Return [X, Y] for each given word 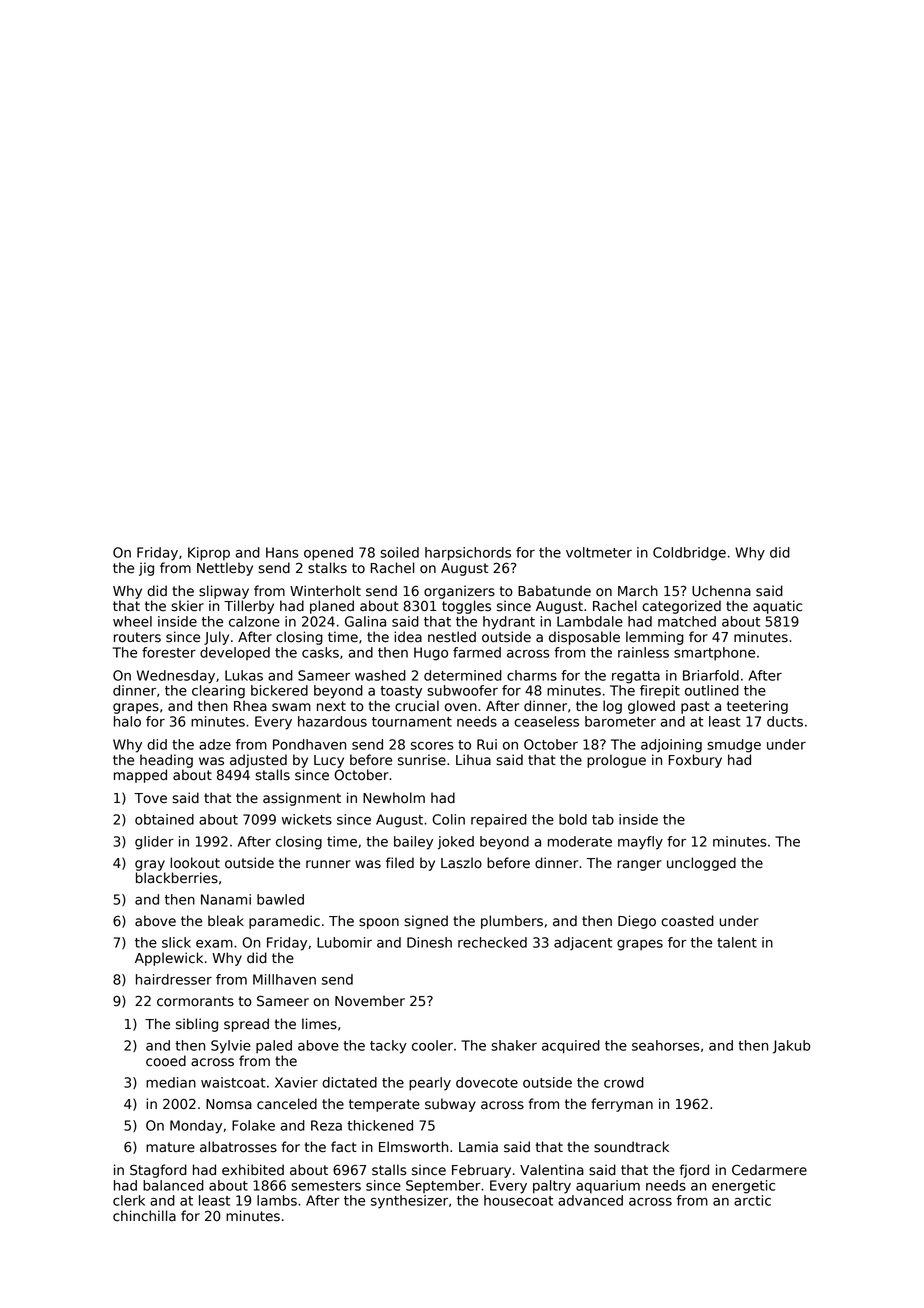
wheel [132, 621]
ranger [639, 865]
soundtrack [631, 1147]
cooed [166, 1061]
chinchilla [144, 1216]
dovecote [487, 1082]
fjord [694, 1171]
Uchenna [721, 591]
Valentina [552, 1170]
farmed [477, 652]
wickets [307, 819]
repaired [499, 820]
